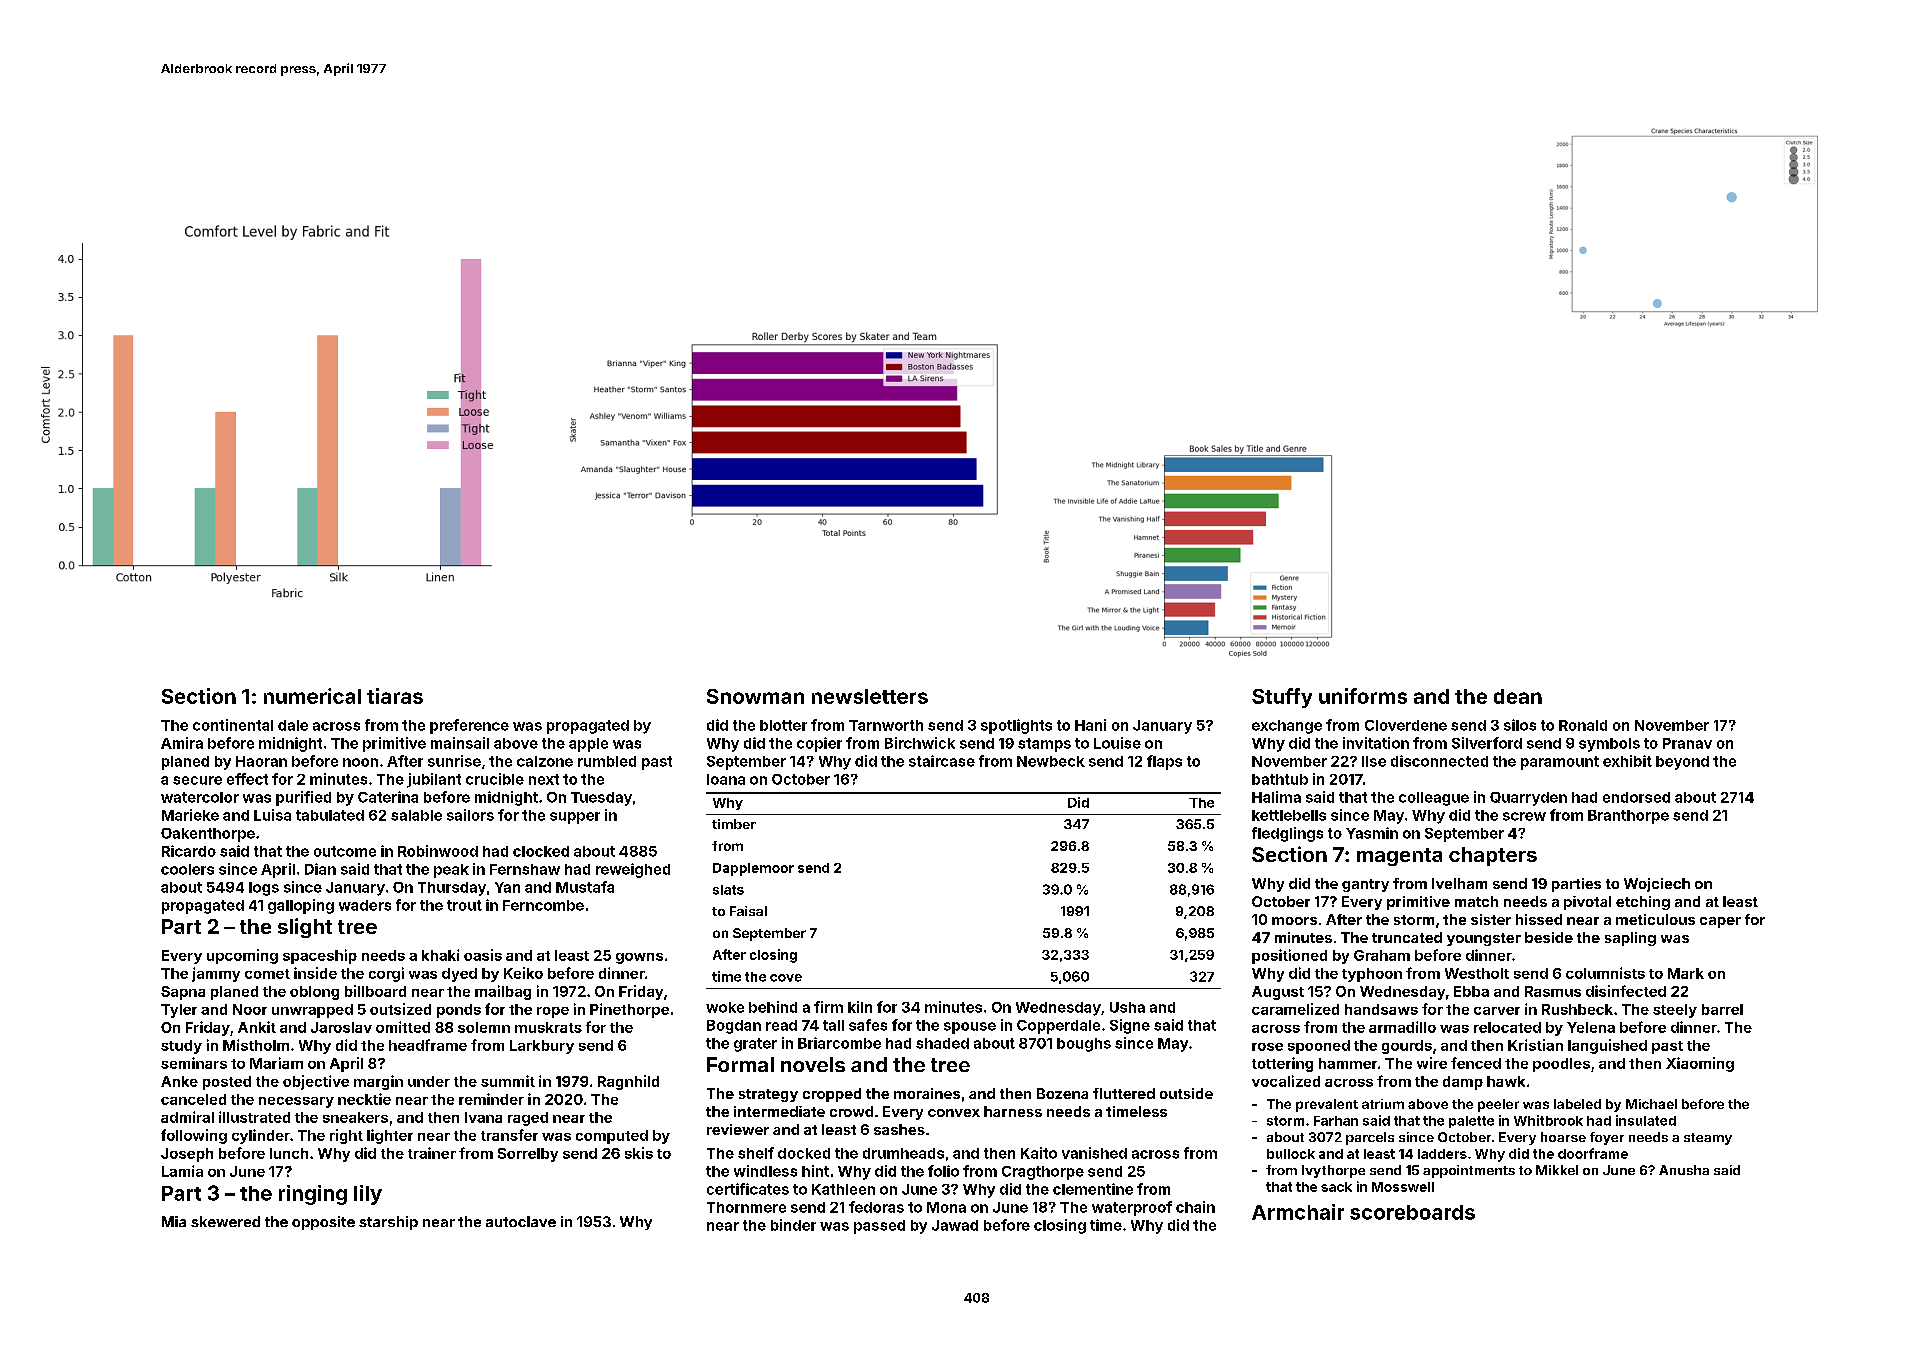 The width and height of the screenshot is (1927, 1362). I want to click on Briarcombe, so click(839, 1043).
